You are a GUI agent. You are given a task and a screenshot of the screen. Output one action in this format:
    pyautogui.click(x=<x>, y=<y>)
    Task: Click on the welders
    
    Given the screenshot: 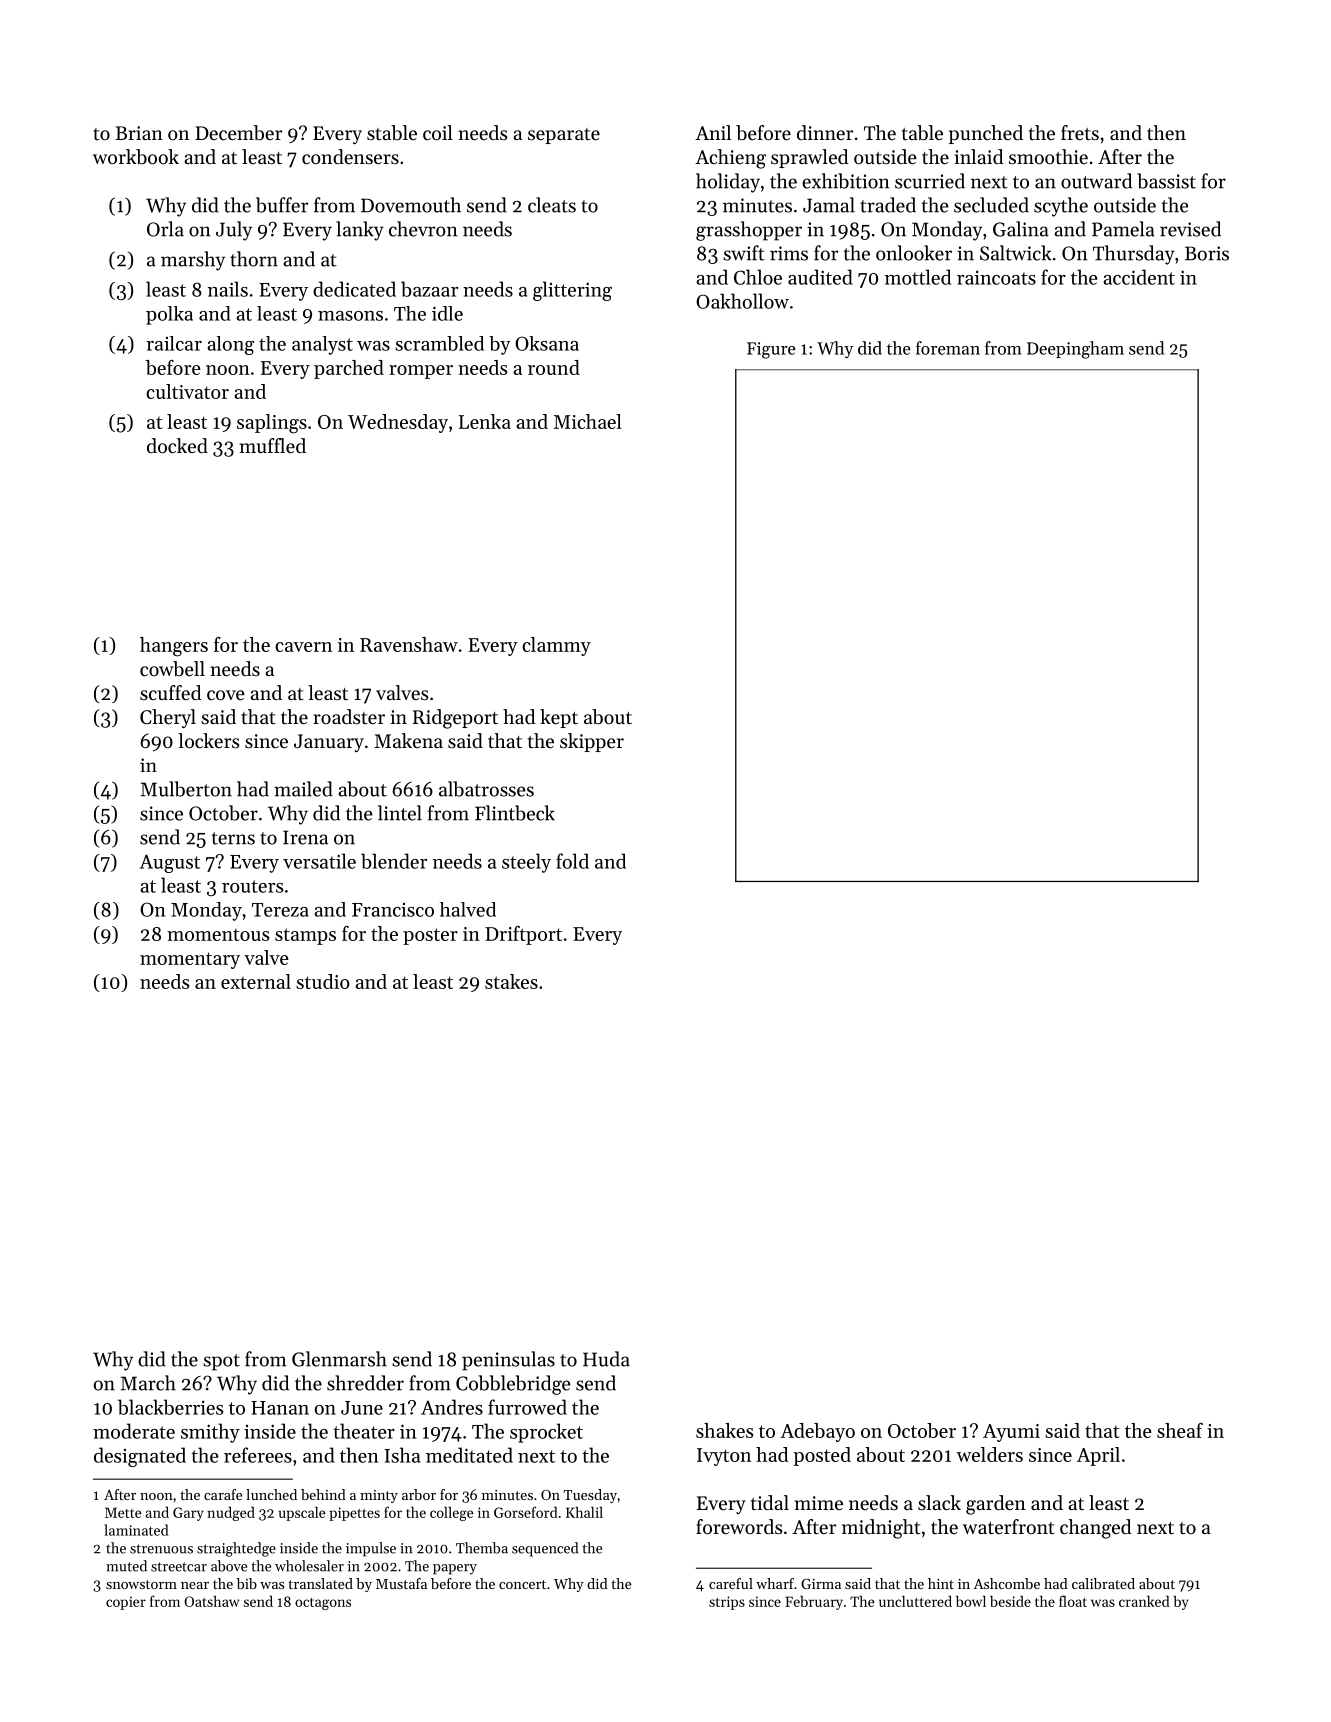 What is the action you would take?
    pyautogui.click(x=989, y=1454)
